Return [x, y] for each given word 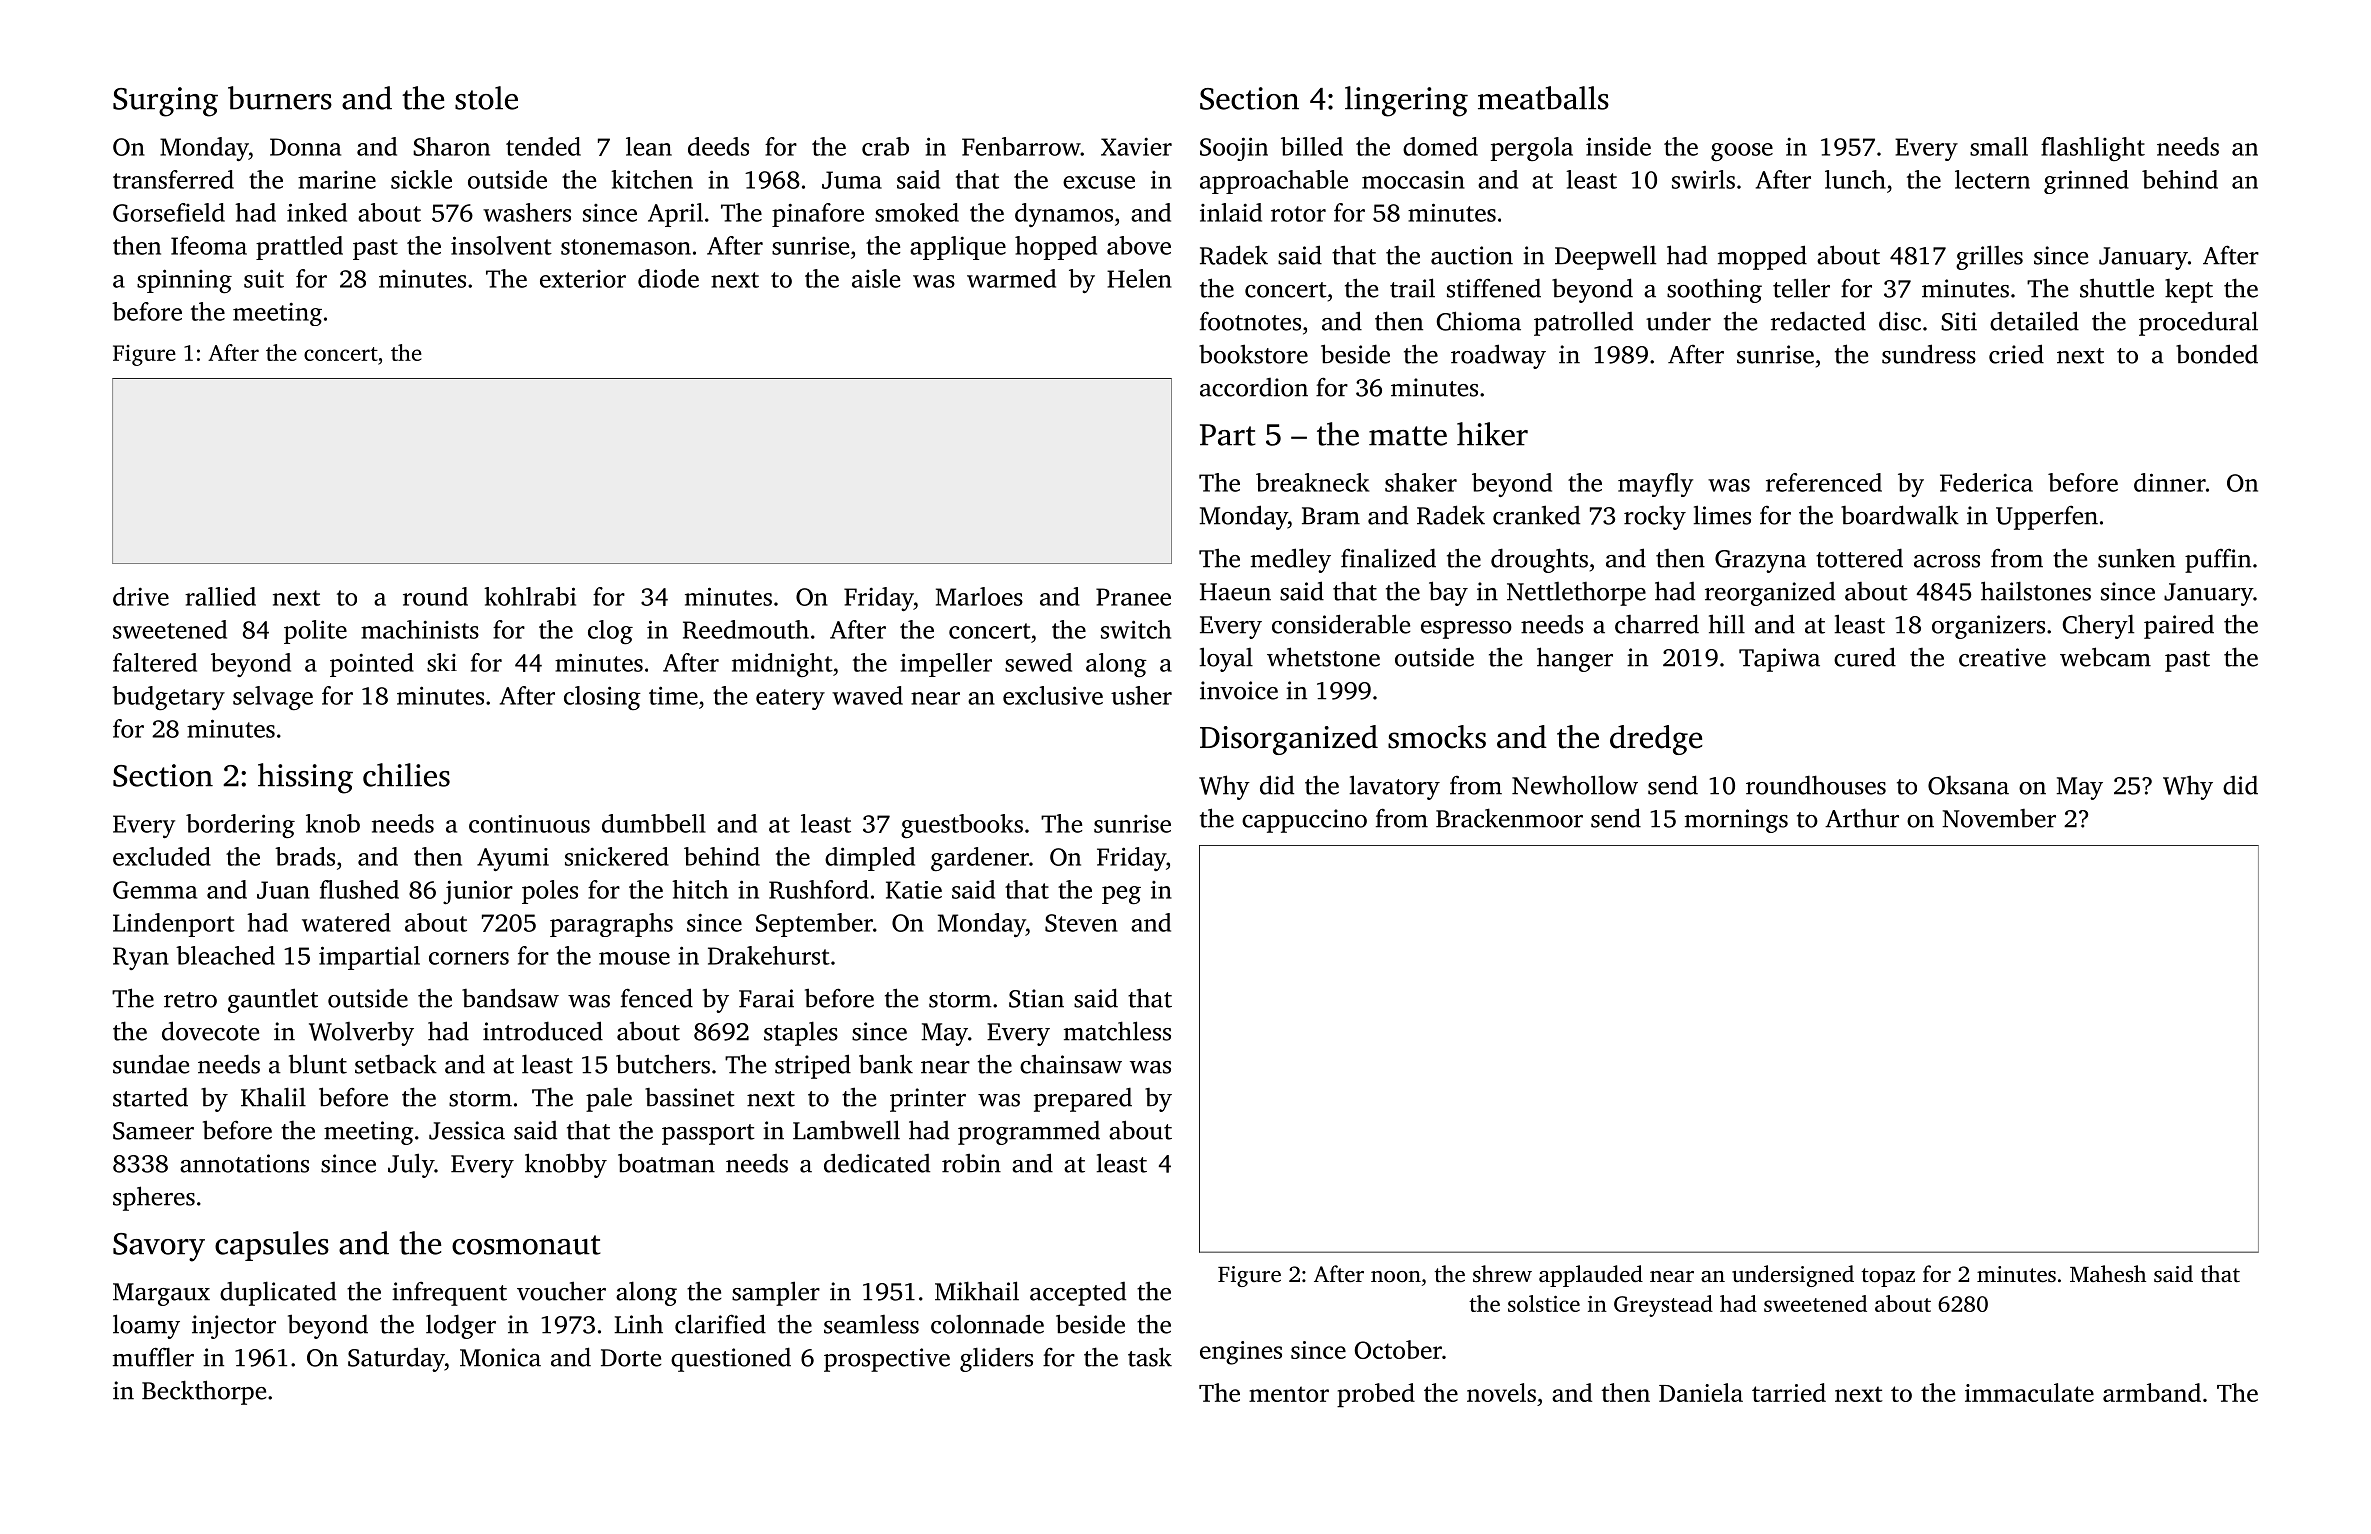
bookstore [1253, 354]
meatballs [1543, 98]
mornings [1736, 821]
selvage [273, 698]
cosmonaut [526, 1245]
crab [885, 146]
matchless [1117, 1031]
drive [141, 596]
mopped [1762, 257]
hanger [1575, 659]
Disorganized [1289, 740]
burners [280, 98]
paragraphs [611, 925]
